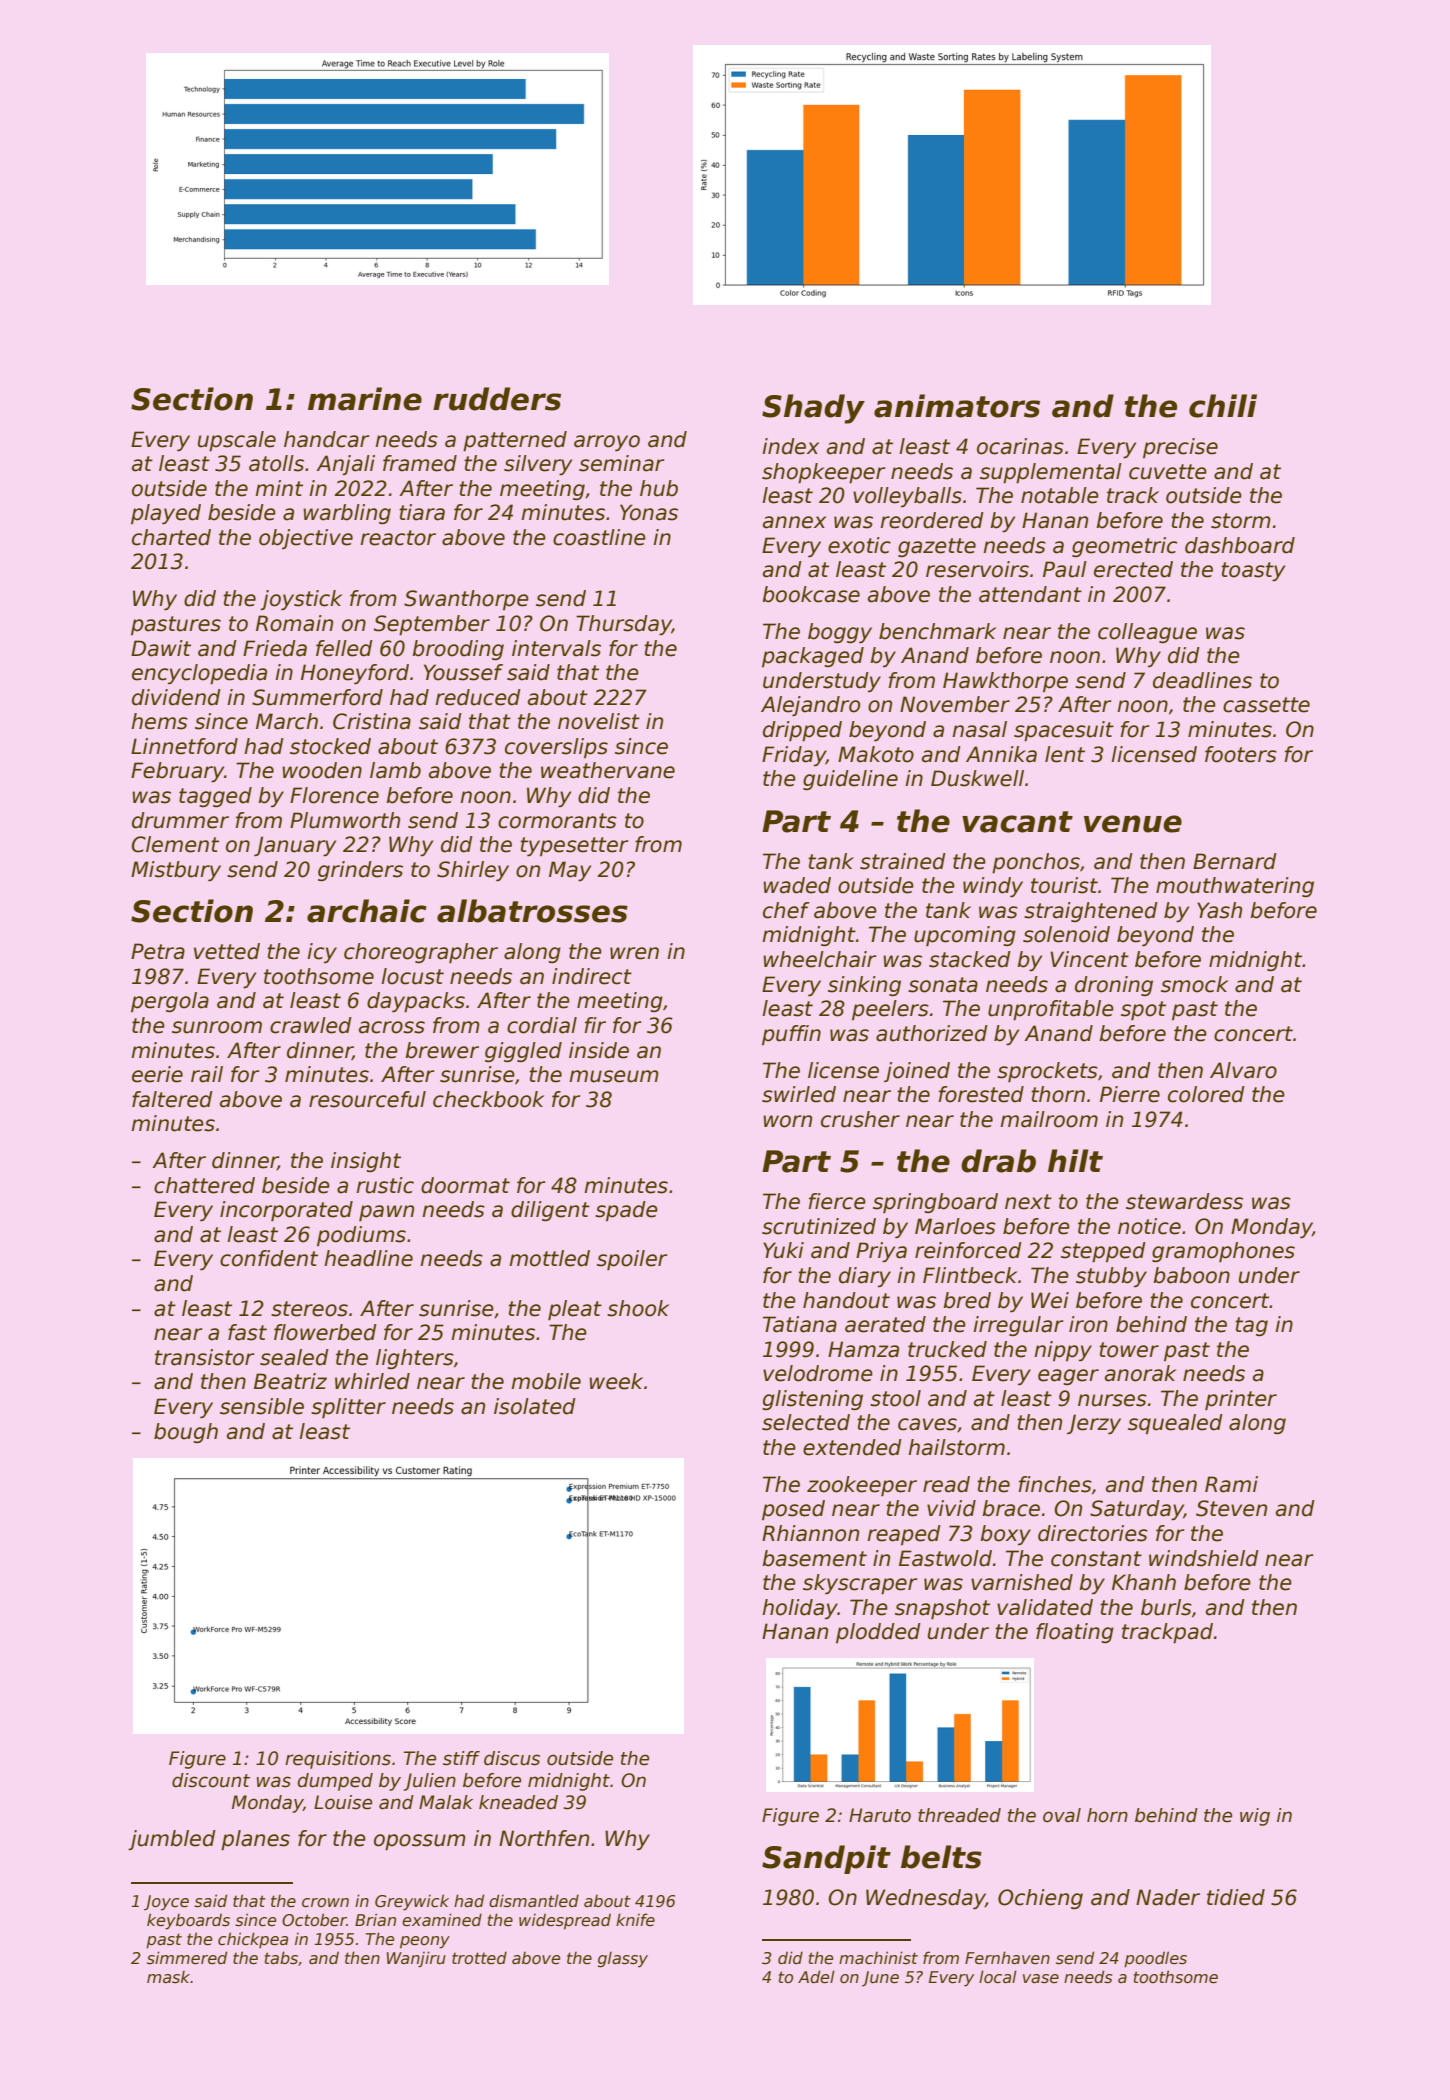  I want to click on Rami, so click(1231, 1484).
